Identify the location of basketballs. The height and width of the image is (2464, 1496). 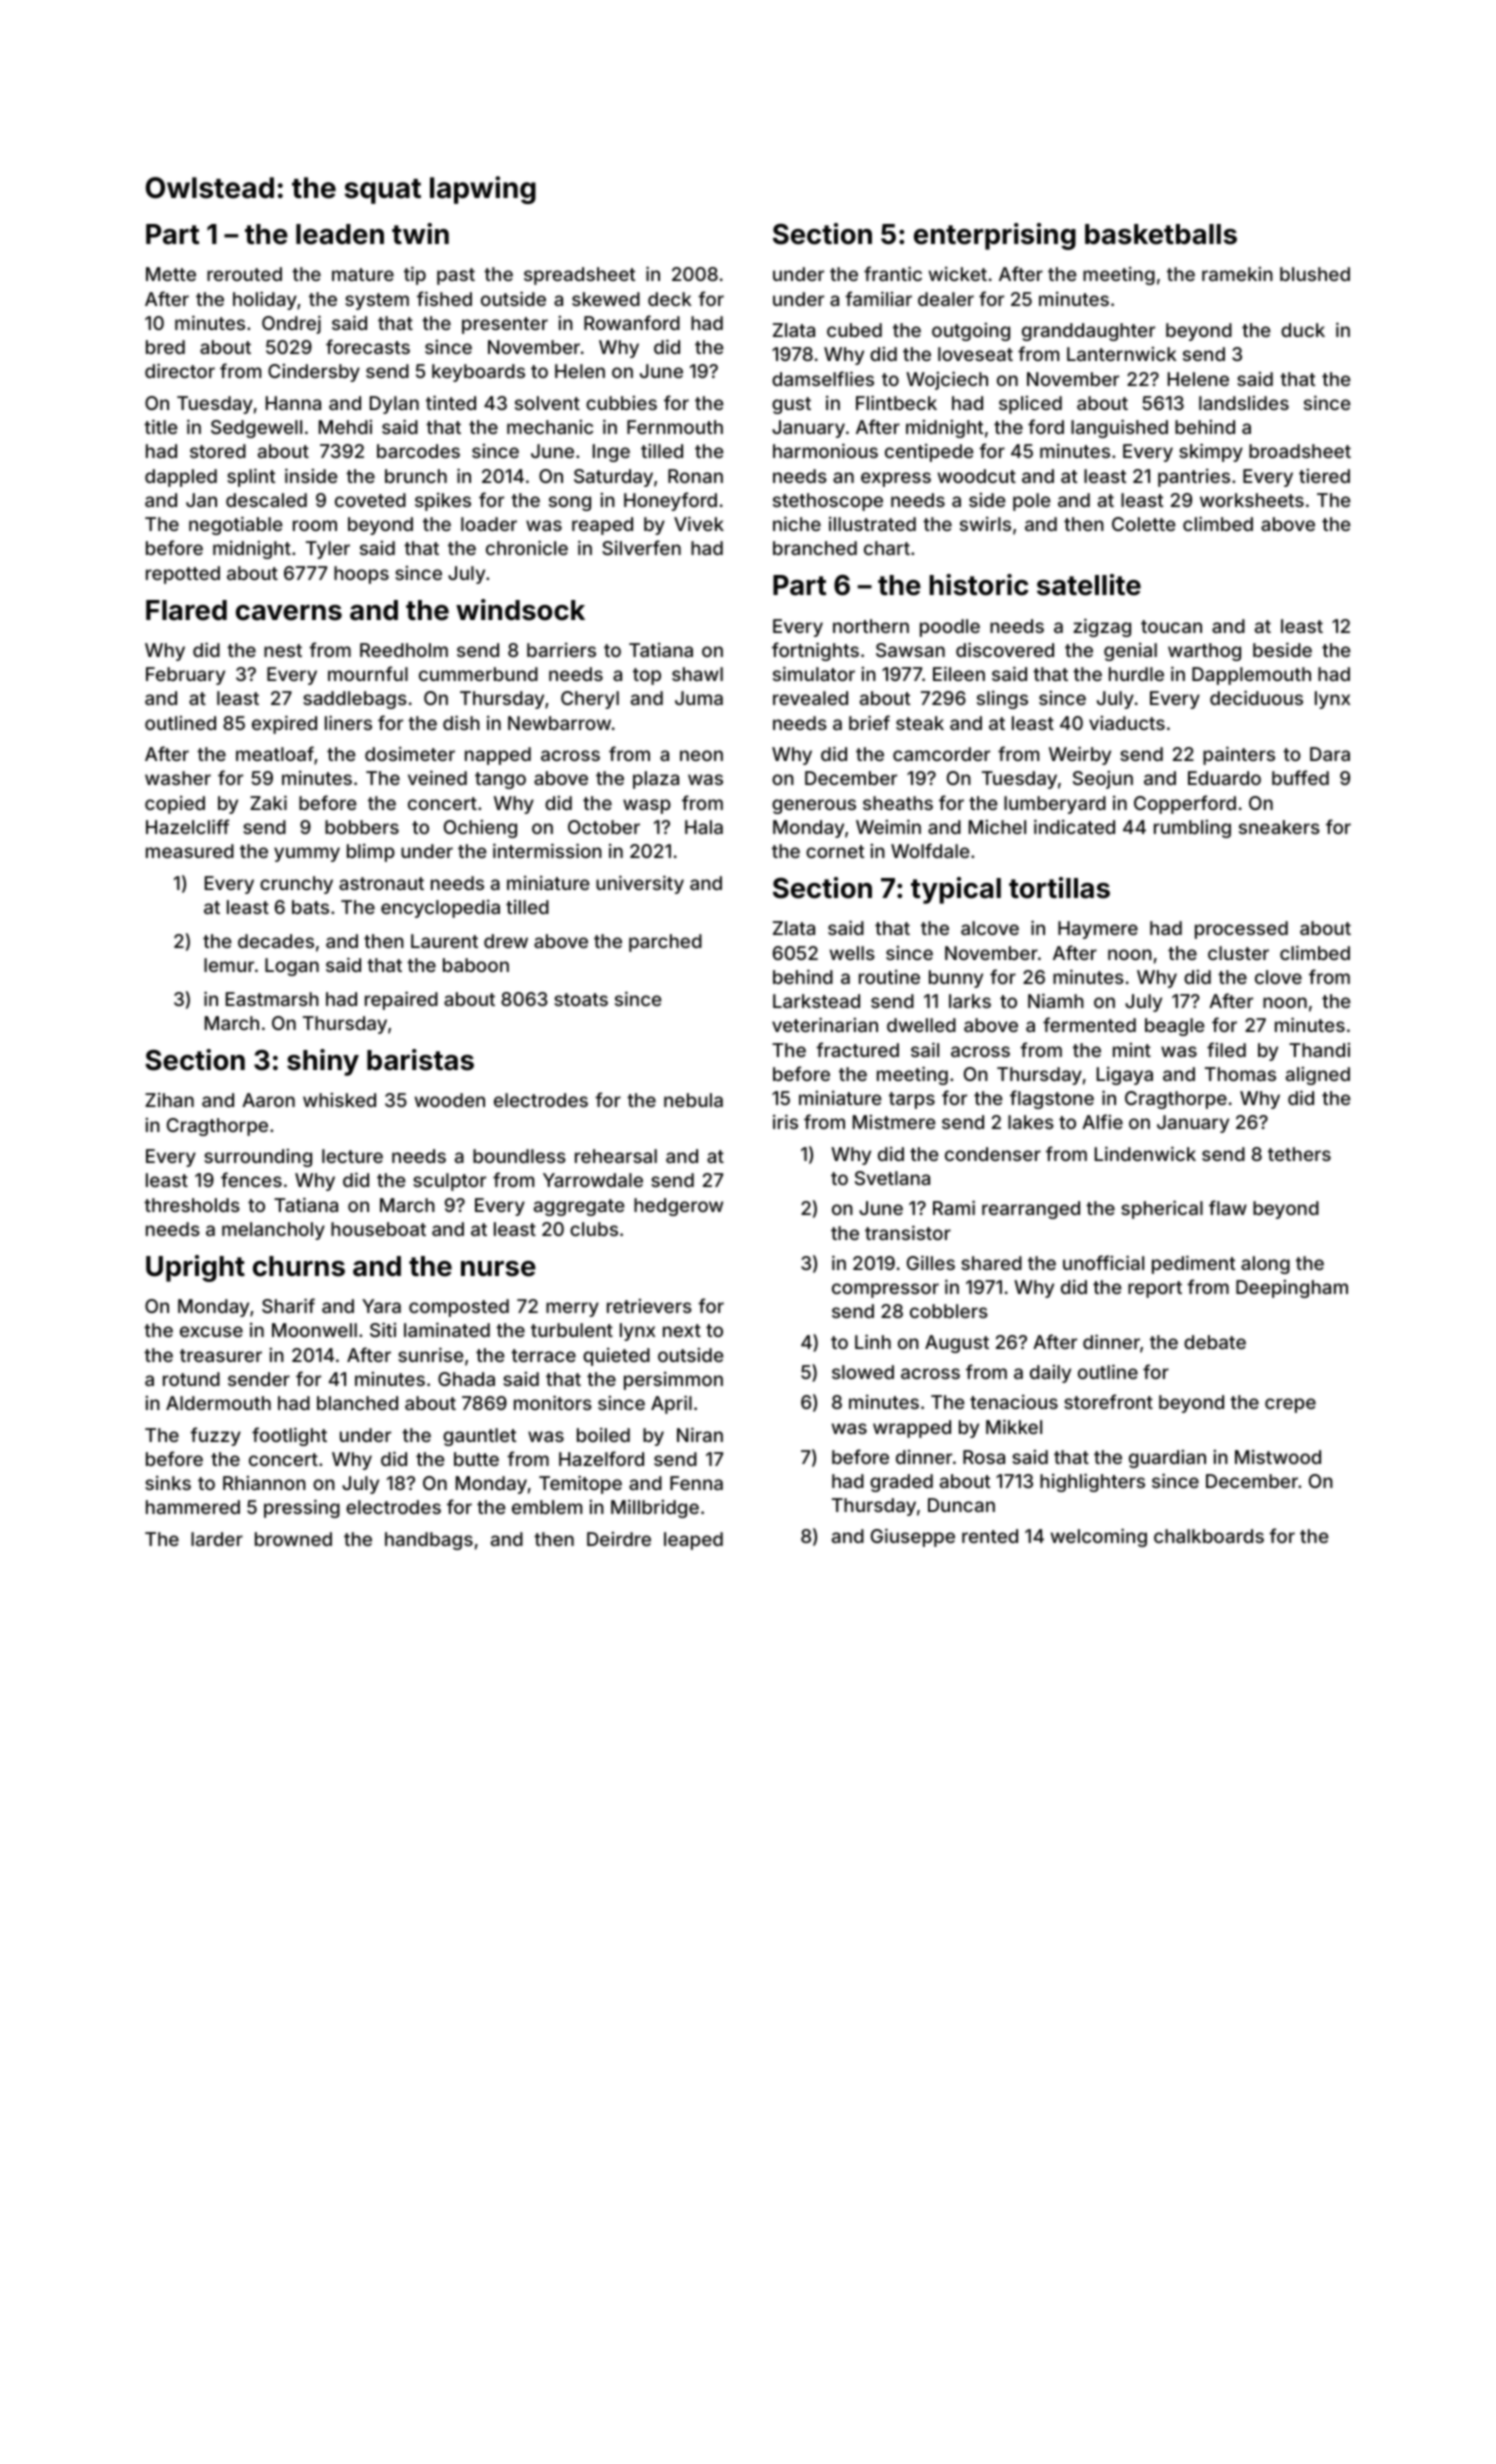
(1161, 234).
